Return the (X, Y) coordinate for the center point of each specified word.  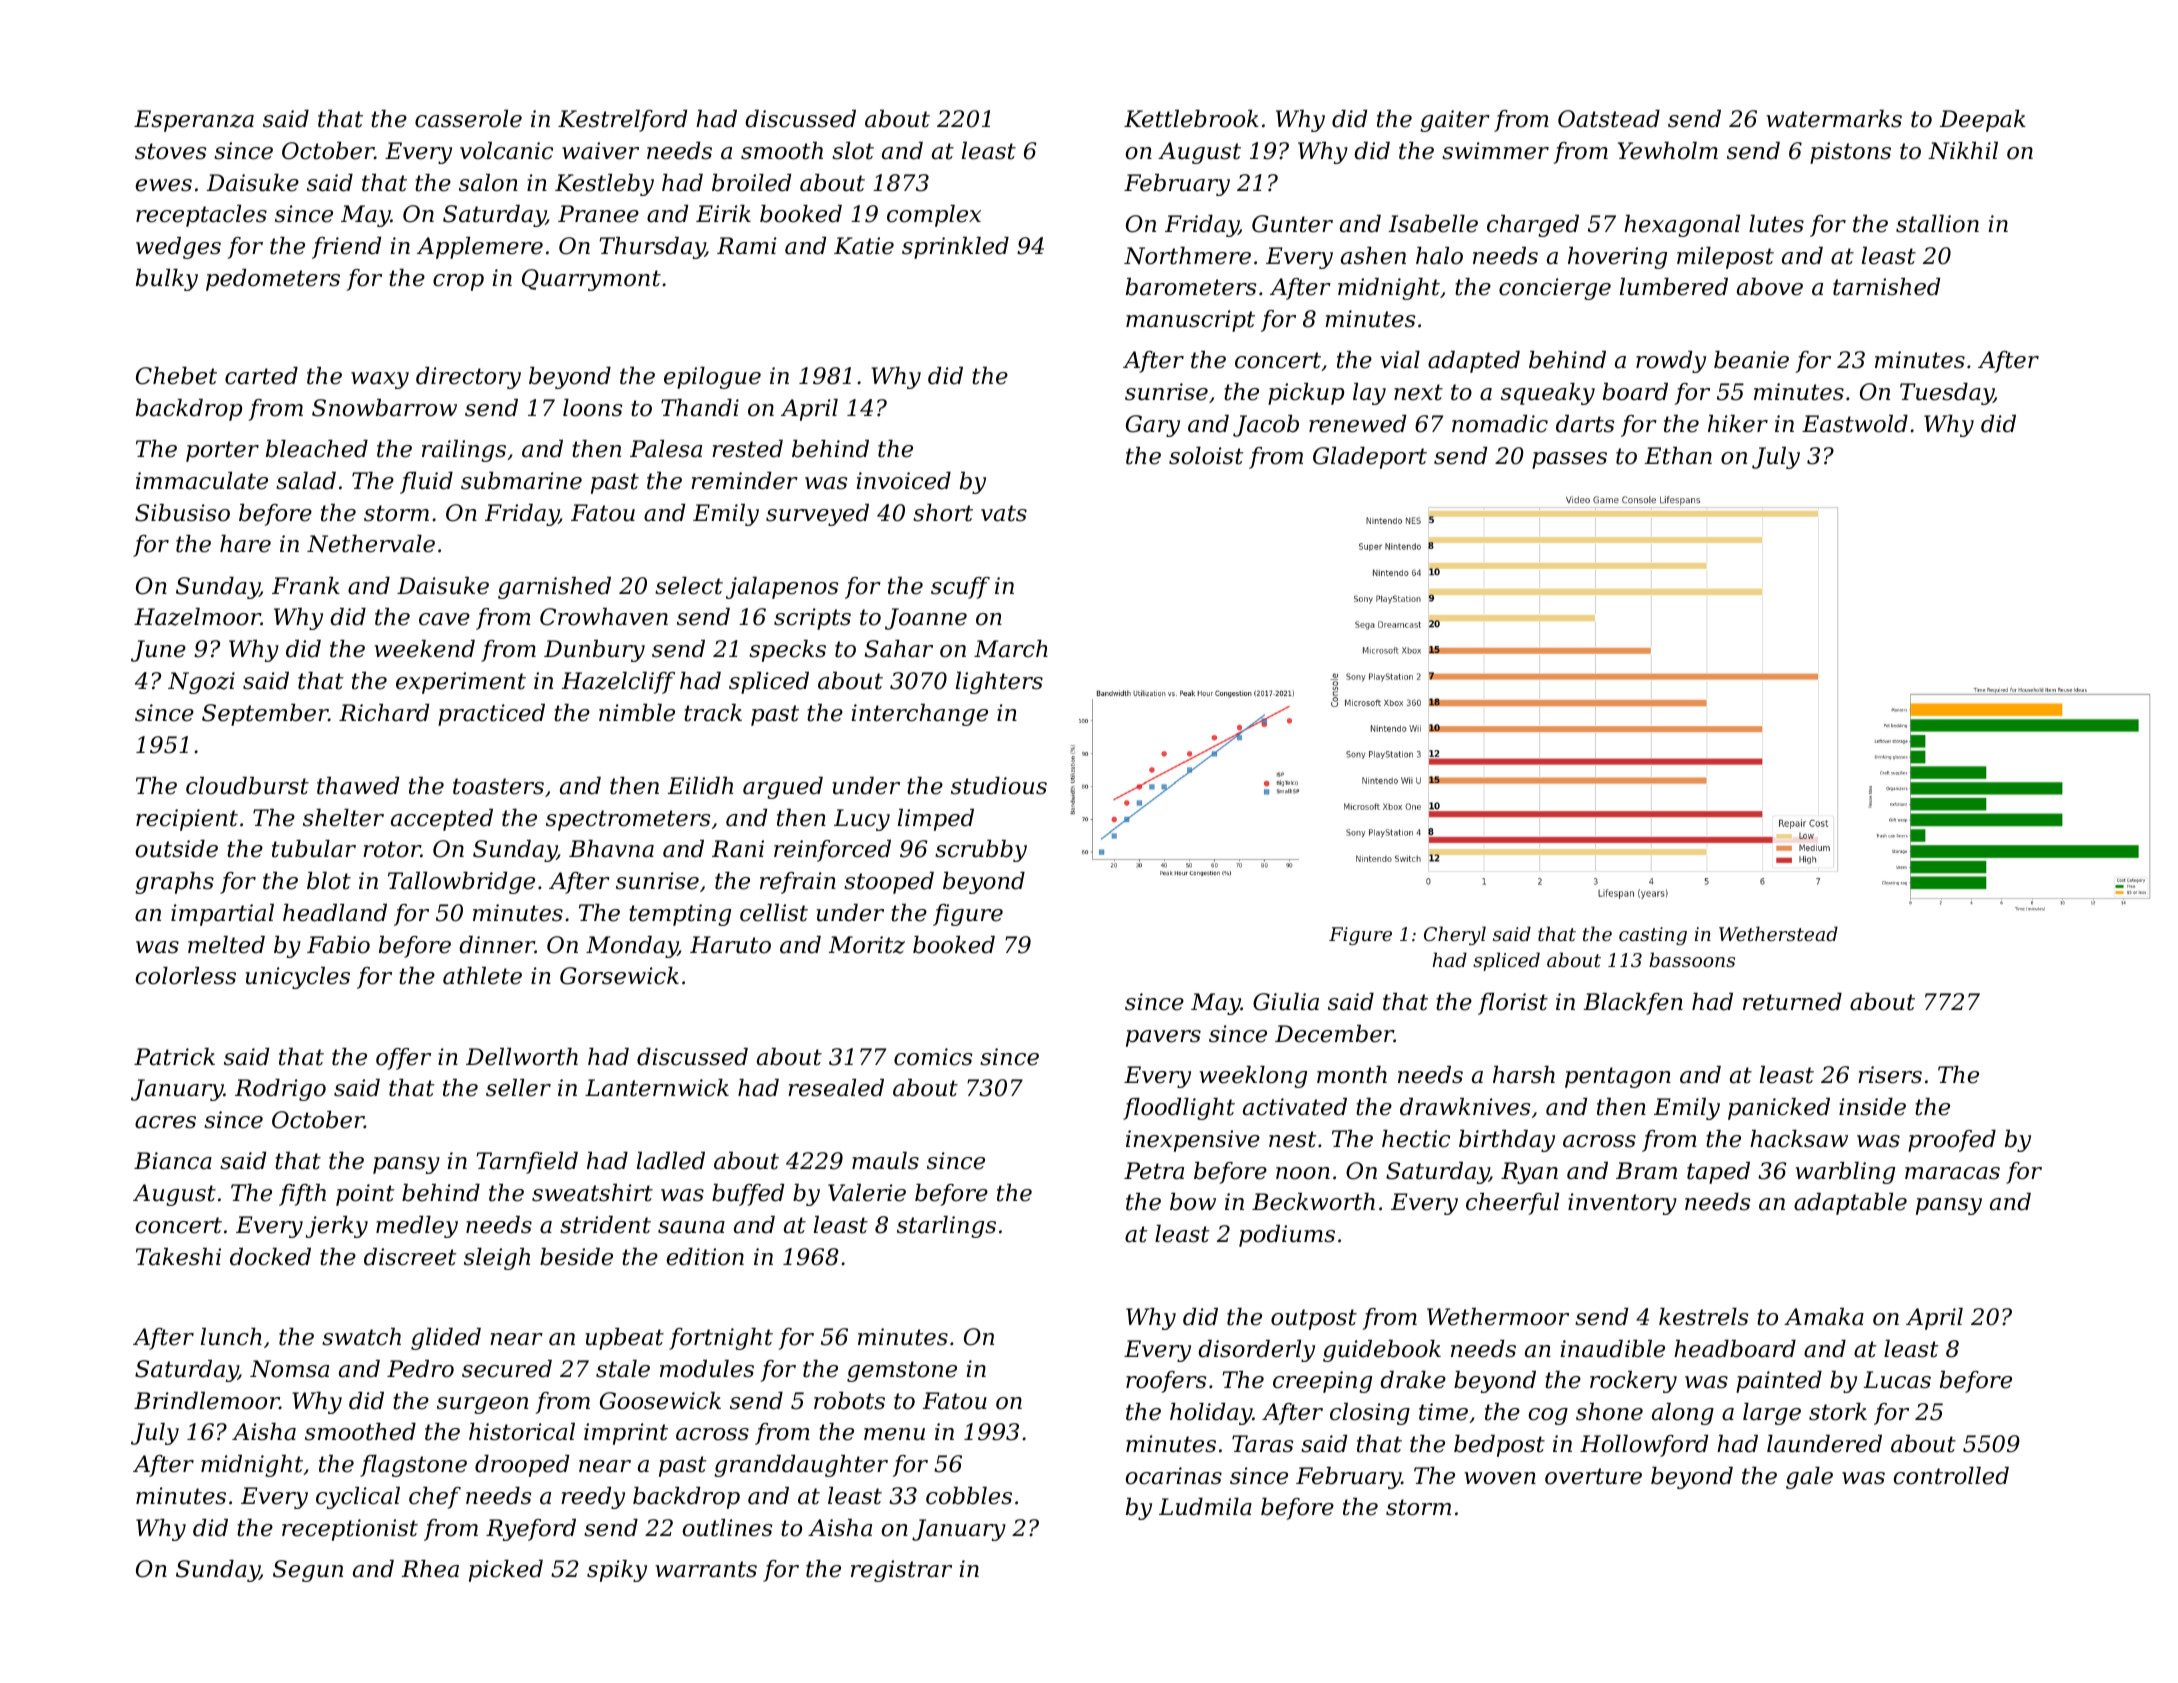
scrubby (981, 851)
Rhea (430, 1569)
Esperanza (194, 121)
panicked (1779, 1109)
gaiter (1455, 121)
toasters (498, 786)
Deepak (1982, 121)
